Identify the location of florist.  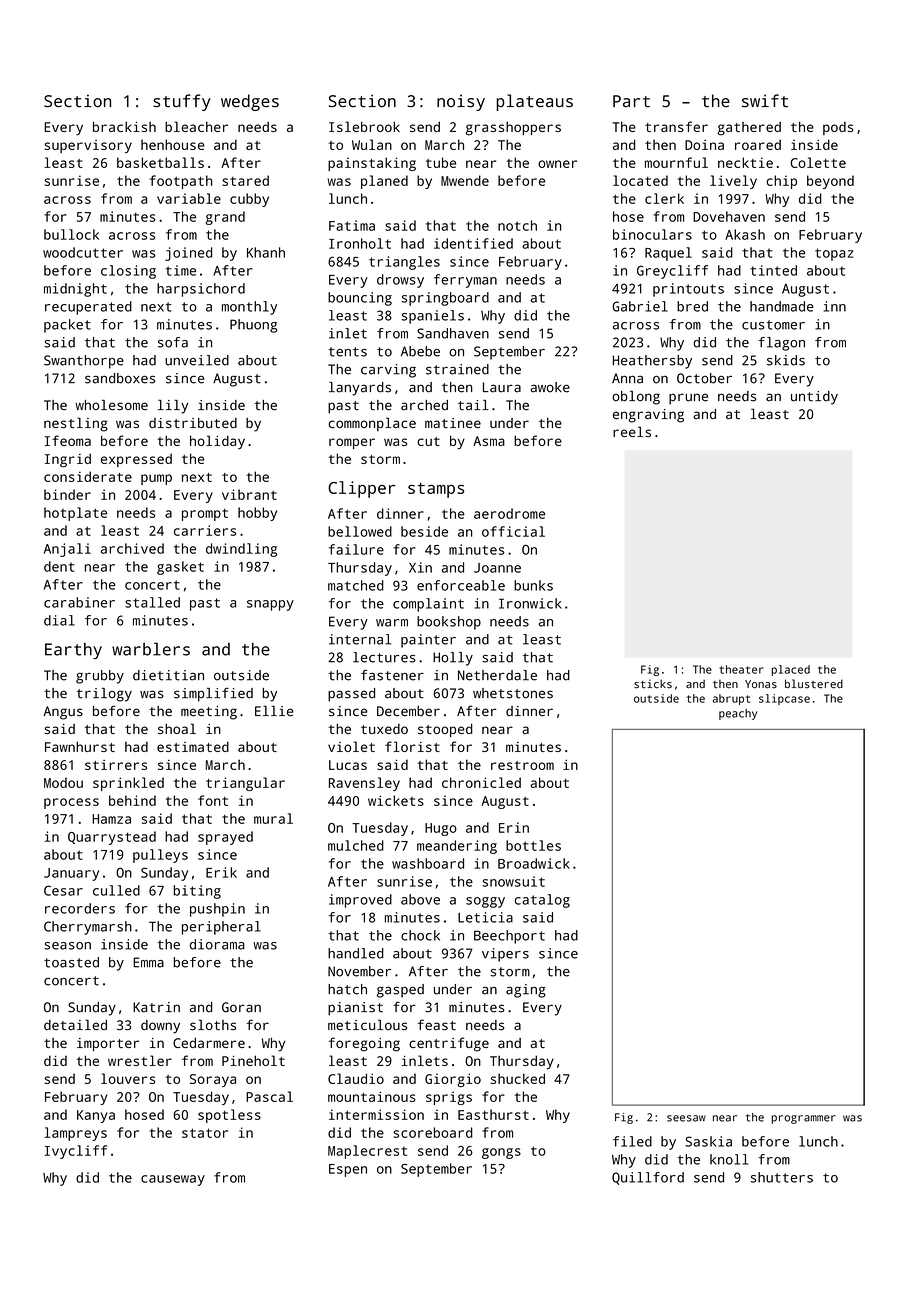
(412, 746).
